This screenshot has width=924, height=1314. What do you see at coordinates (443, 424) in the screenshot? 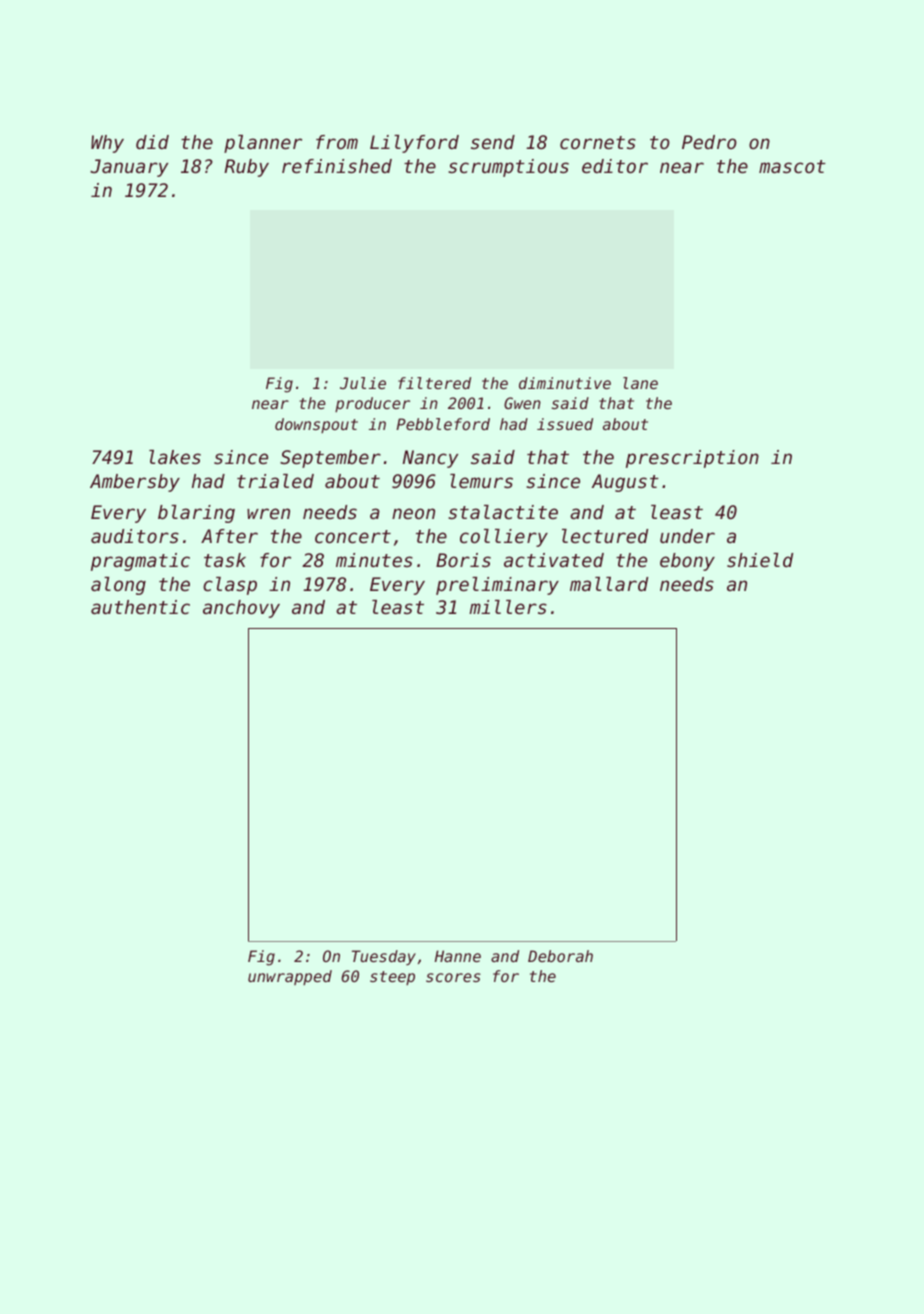
I see `Pebbleford` at bounding box center [443, 424].
